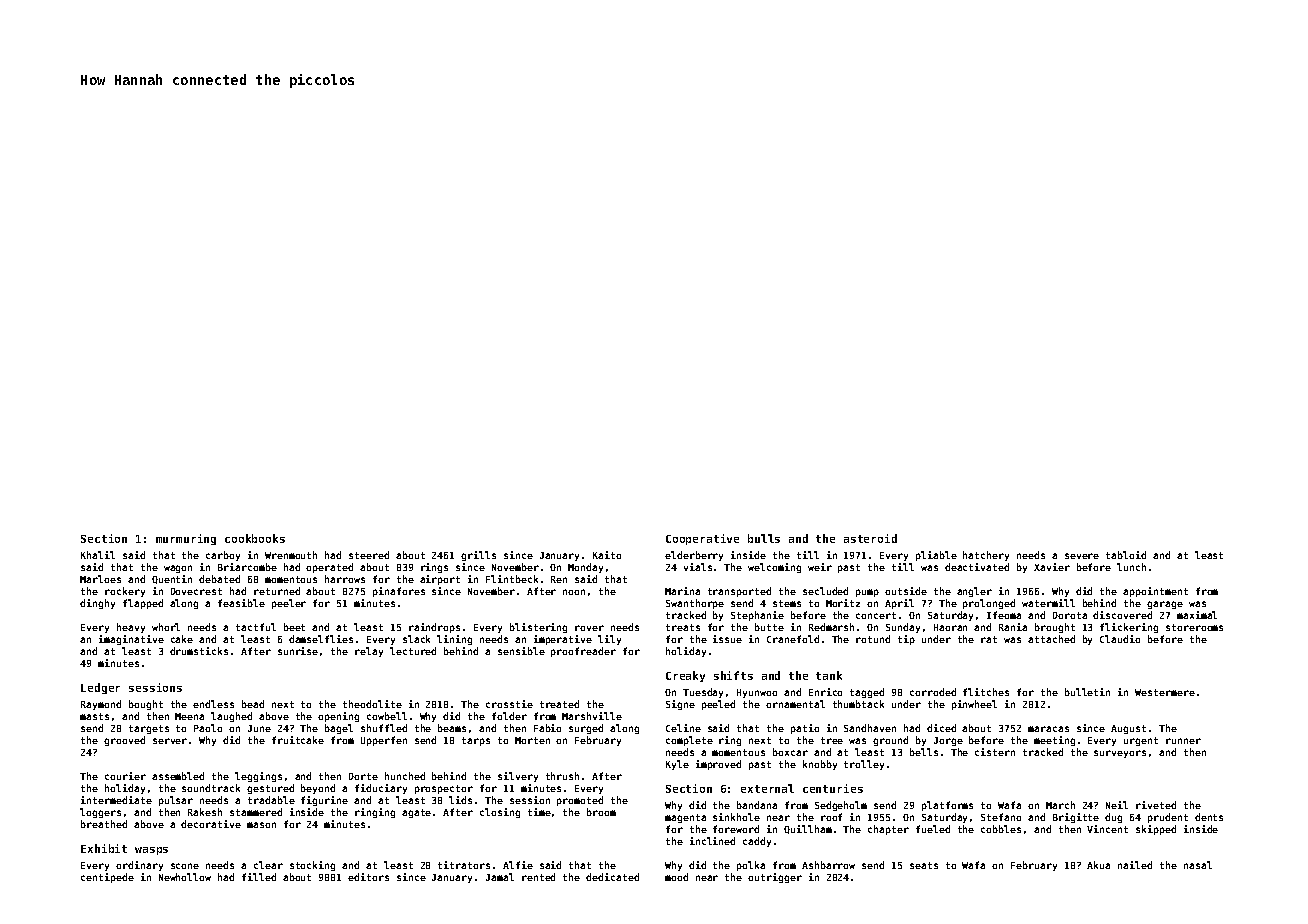 This page has height=924, width=1308. I want to click on Cooperative, so click(702, 539).
